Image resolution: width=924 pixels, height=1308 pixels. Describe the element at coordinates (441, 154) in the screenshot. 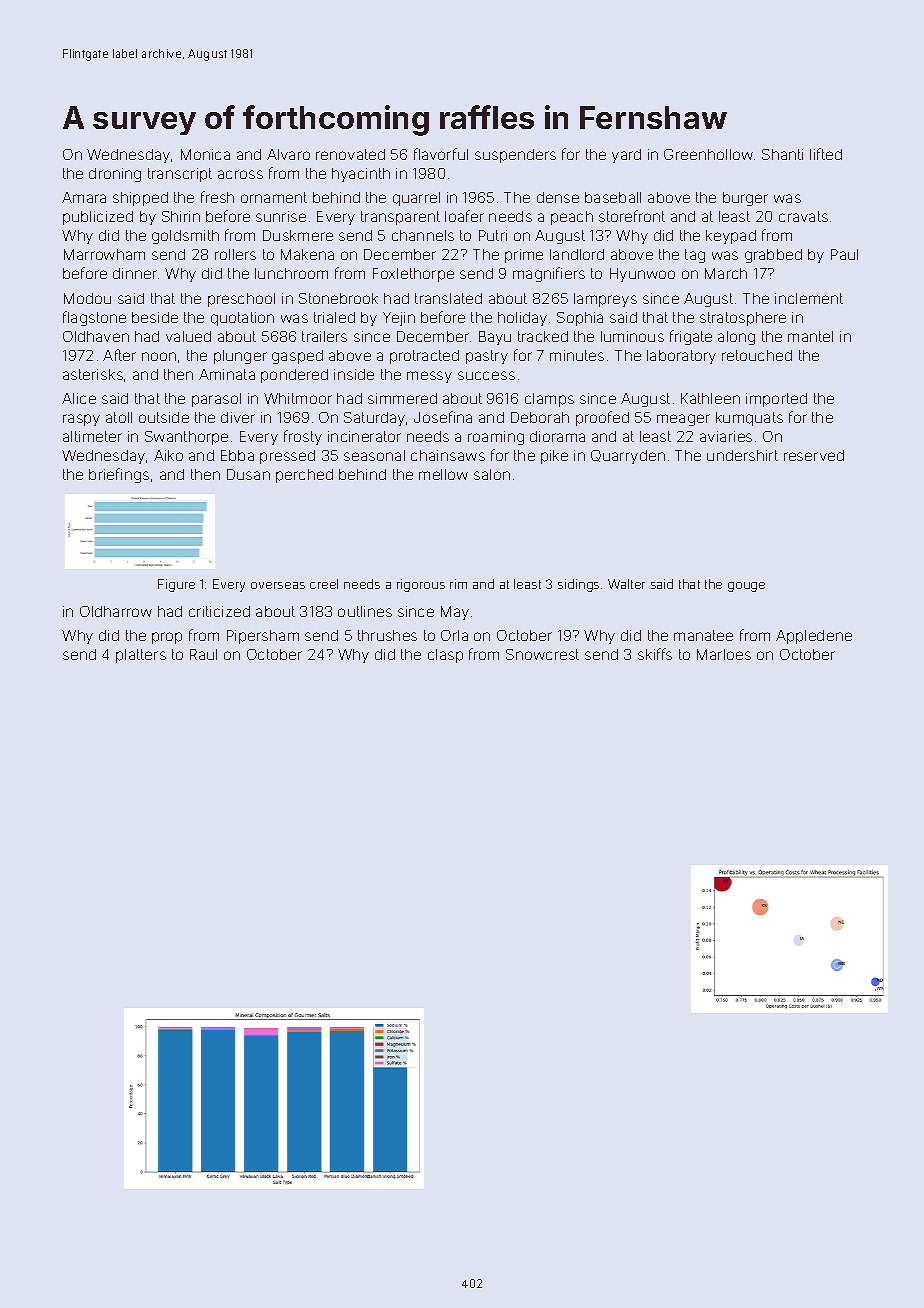

I see `flavorful` at that location.
